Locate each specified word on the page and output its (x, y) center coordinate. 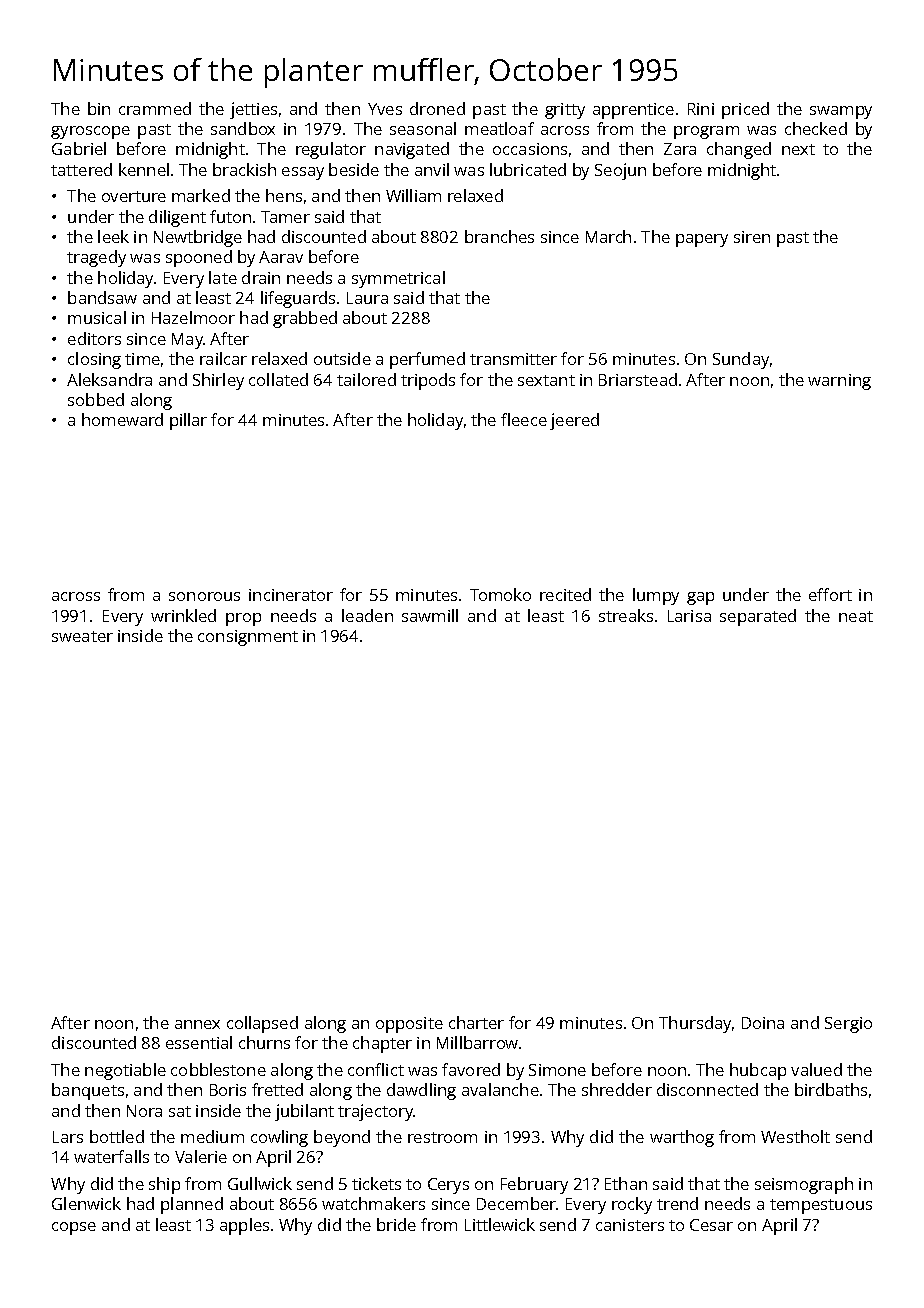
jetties (253, 110)
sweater (82, 636)
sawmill (430, 615)
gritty (565, 111)
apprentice (633, 111)
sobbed (96, 399)
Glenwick (86, 1203)
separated (758, 617)
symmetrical (398, 279)
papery (702, 240)
